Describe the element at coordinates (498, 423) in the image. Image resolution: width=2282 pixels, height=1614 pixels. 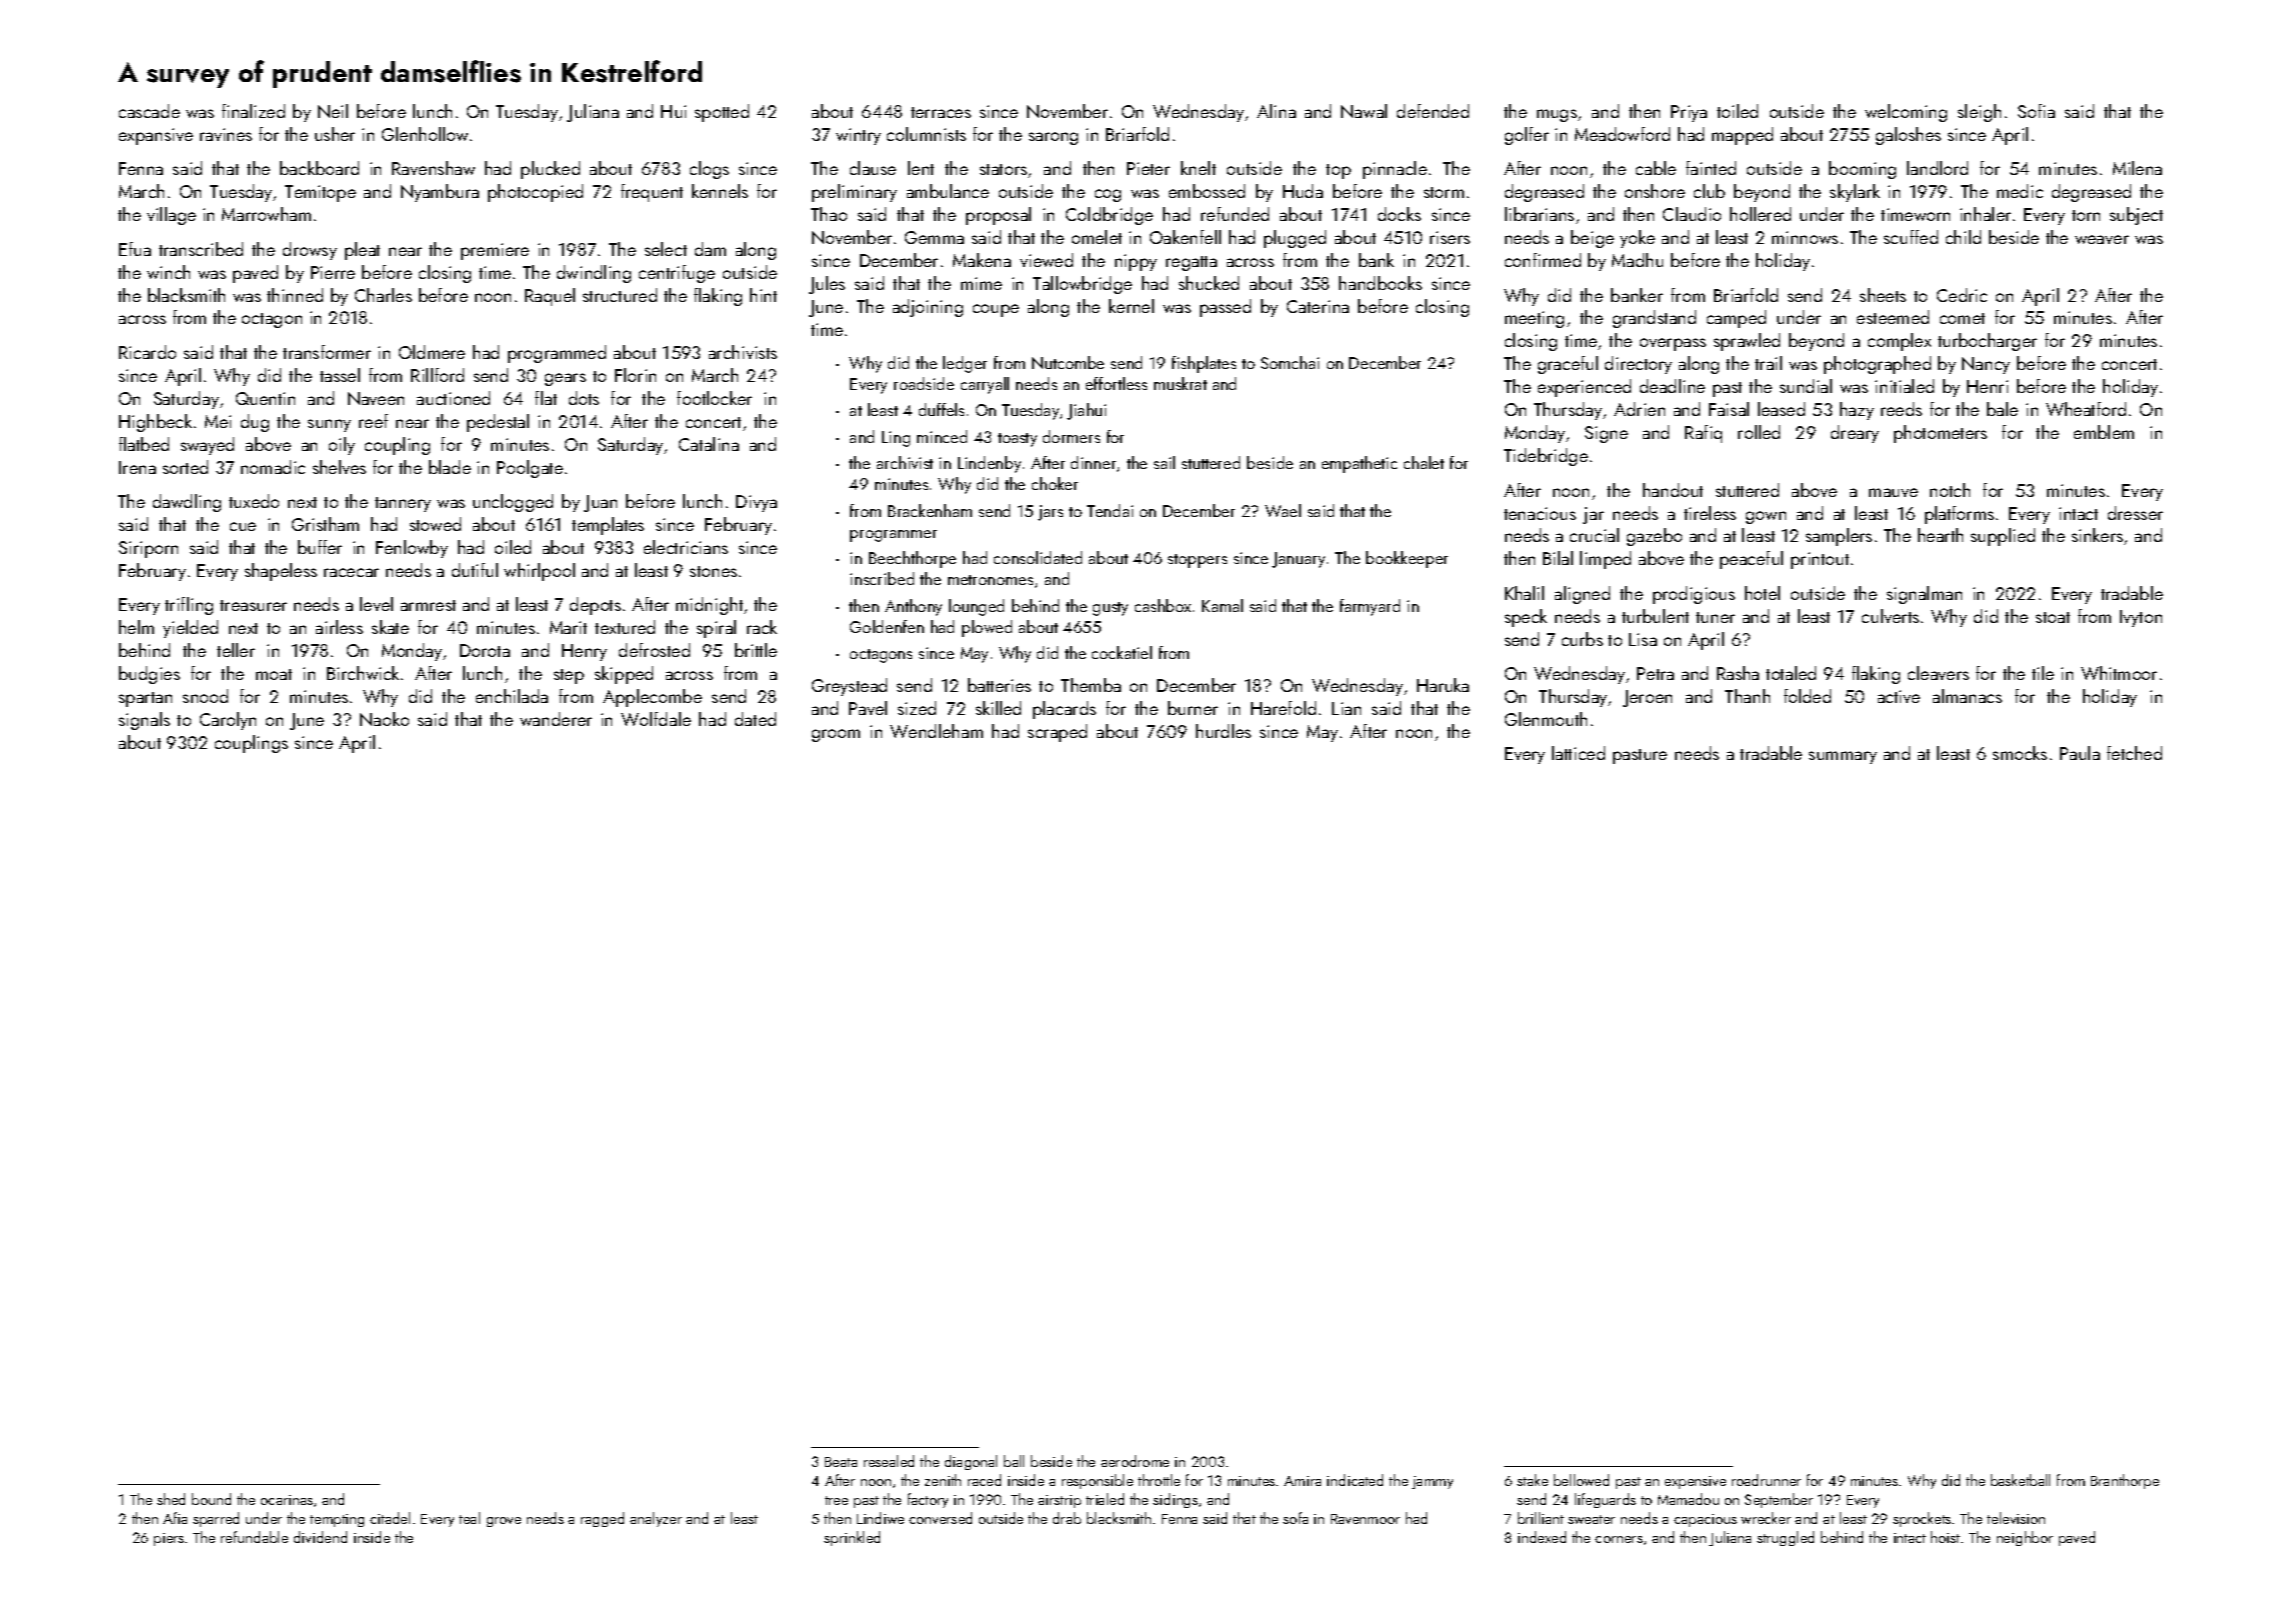
I see `pedestal` at that location.
